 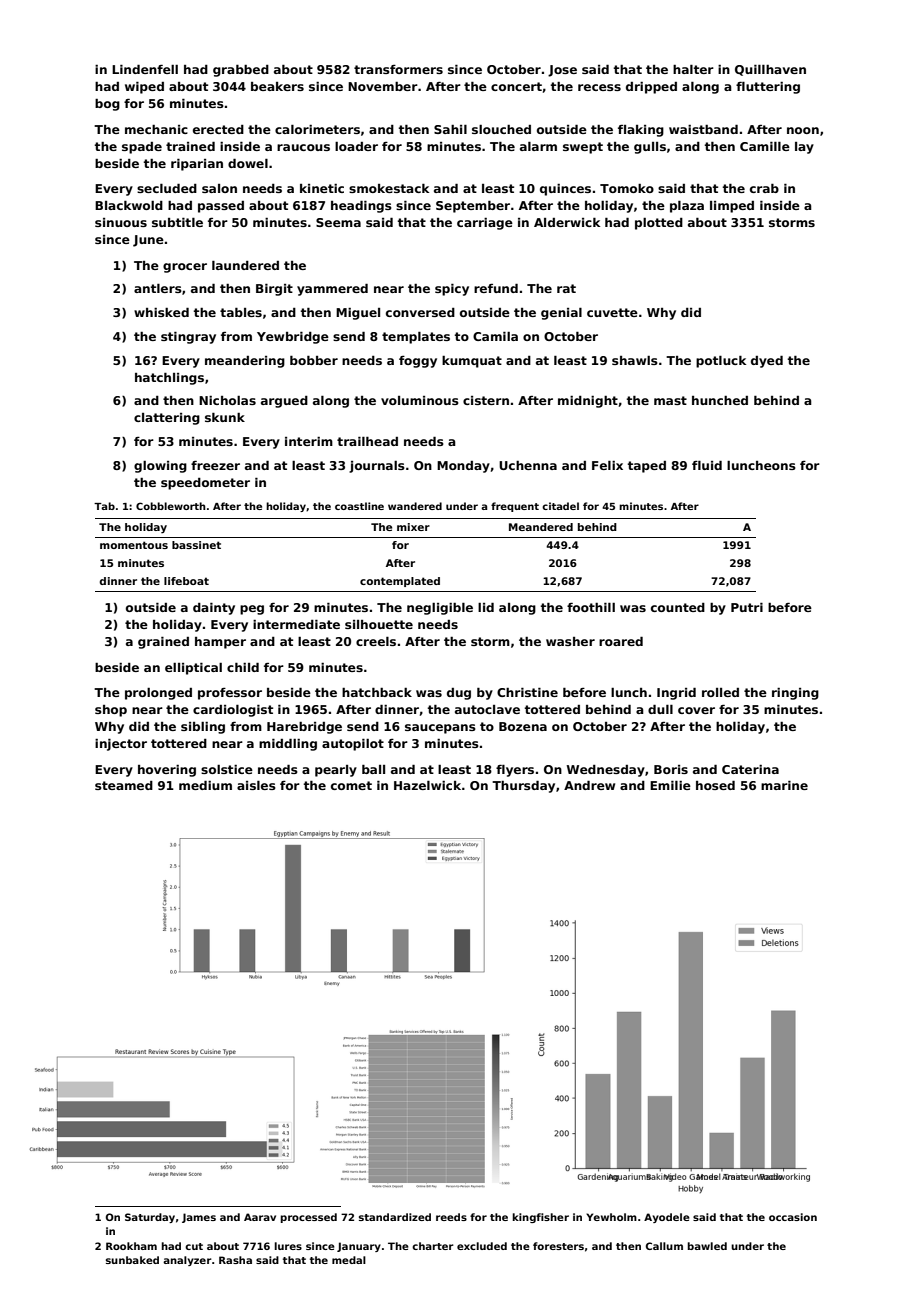 What do you see at coordinates (589, 785) in the screenshot?
I see `Andrew` at bounding box center [589, 785].
